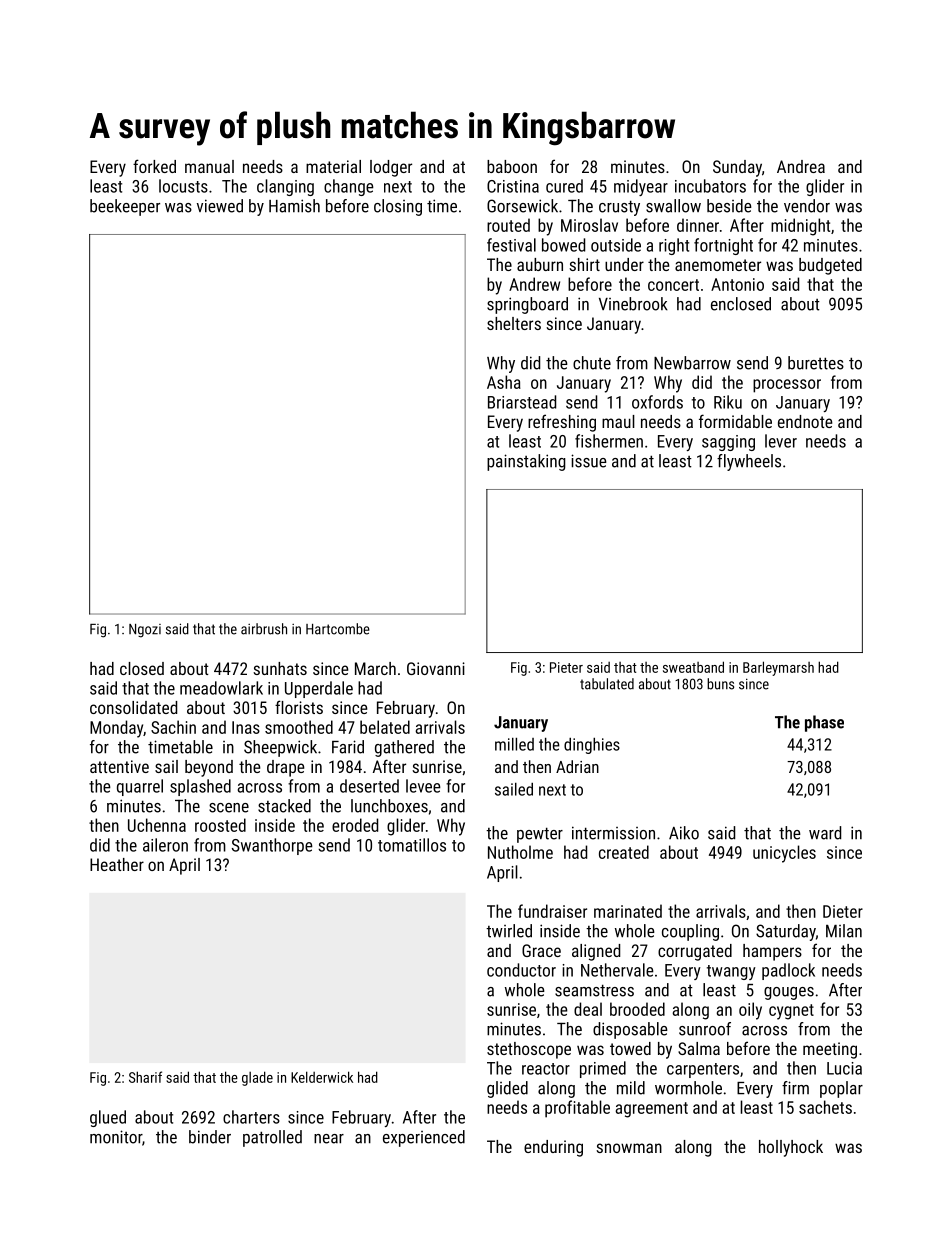  I want to click on forked, so click(154, 166).
